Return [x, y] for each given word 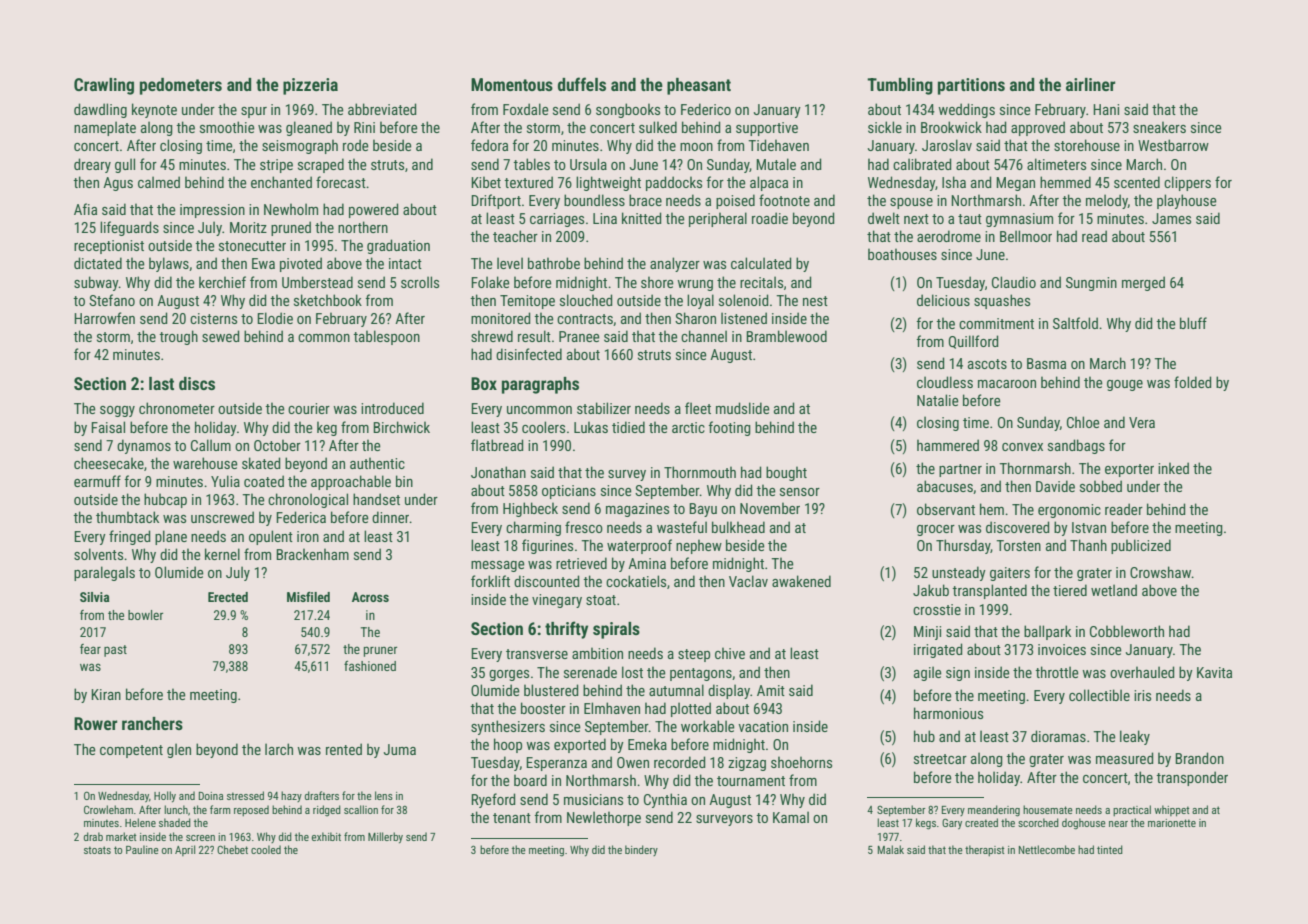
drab [93, 836]
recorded [679, 762]
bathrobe [554, 263]
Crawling [104, 86]
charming [533, 528]
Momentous [512, 84]
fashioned [370, 666]
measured [1124, 758]
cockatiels [636, 581]
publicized [1141, 546]
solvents [98, 554]
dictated [98, 263]
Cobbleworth [1127, 631]
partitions [971, 86]
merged [1143, 283]
